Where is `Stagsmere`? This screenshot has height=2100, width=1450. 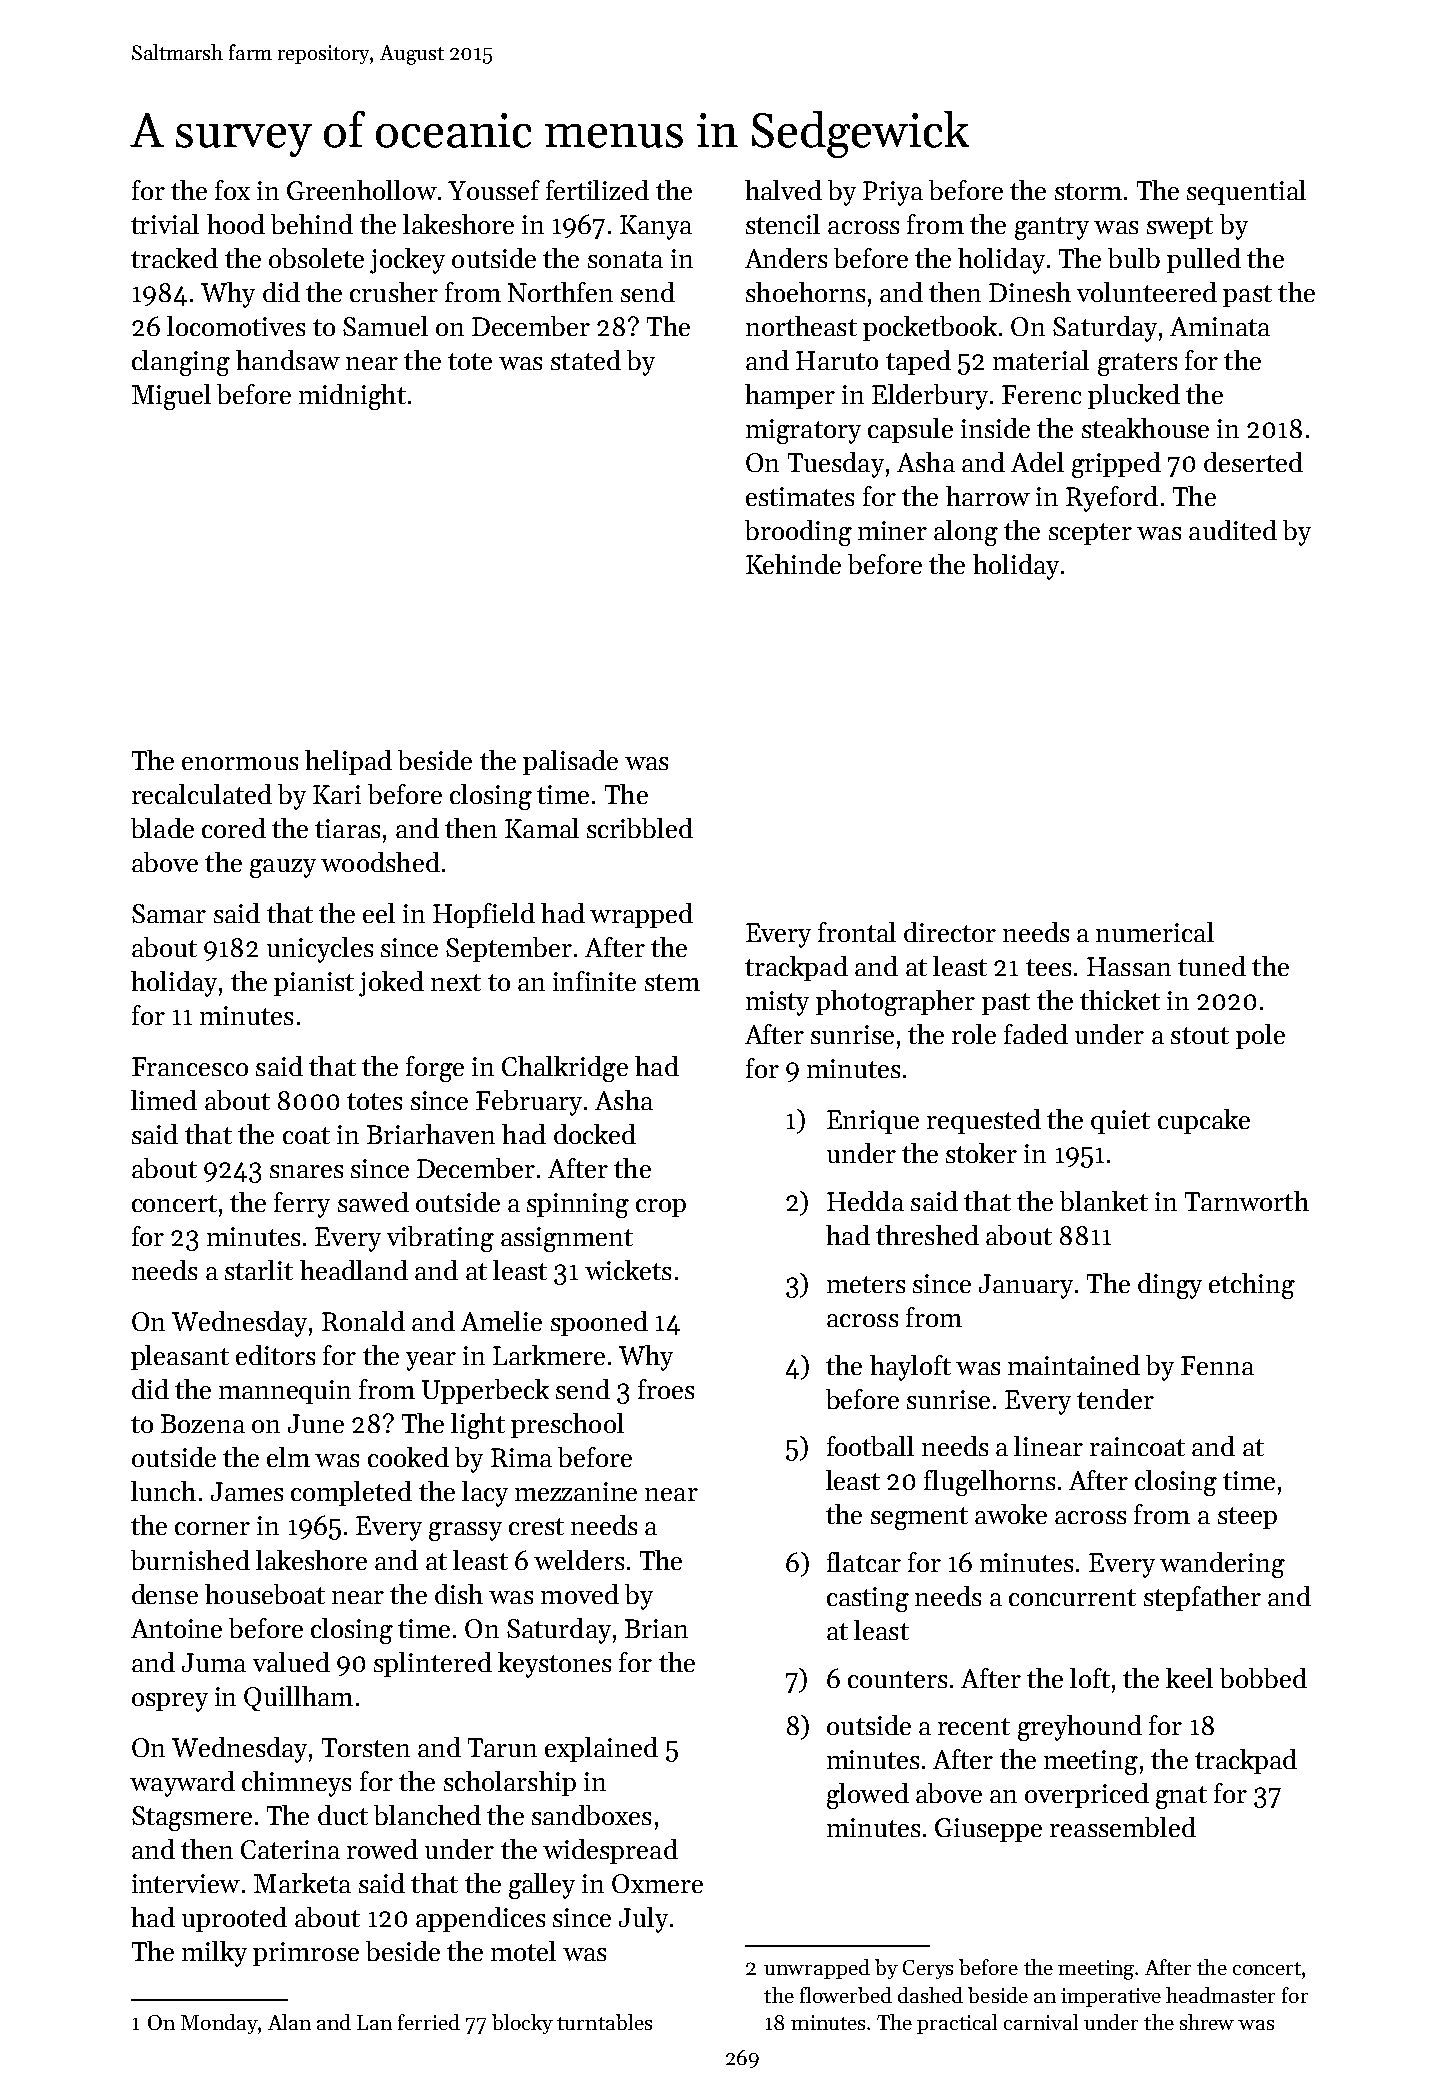 Stagsmere is located at coordinates (192, 1818).
